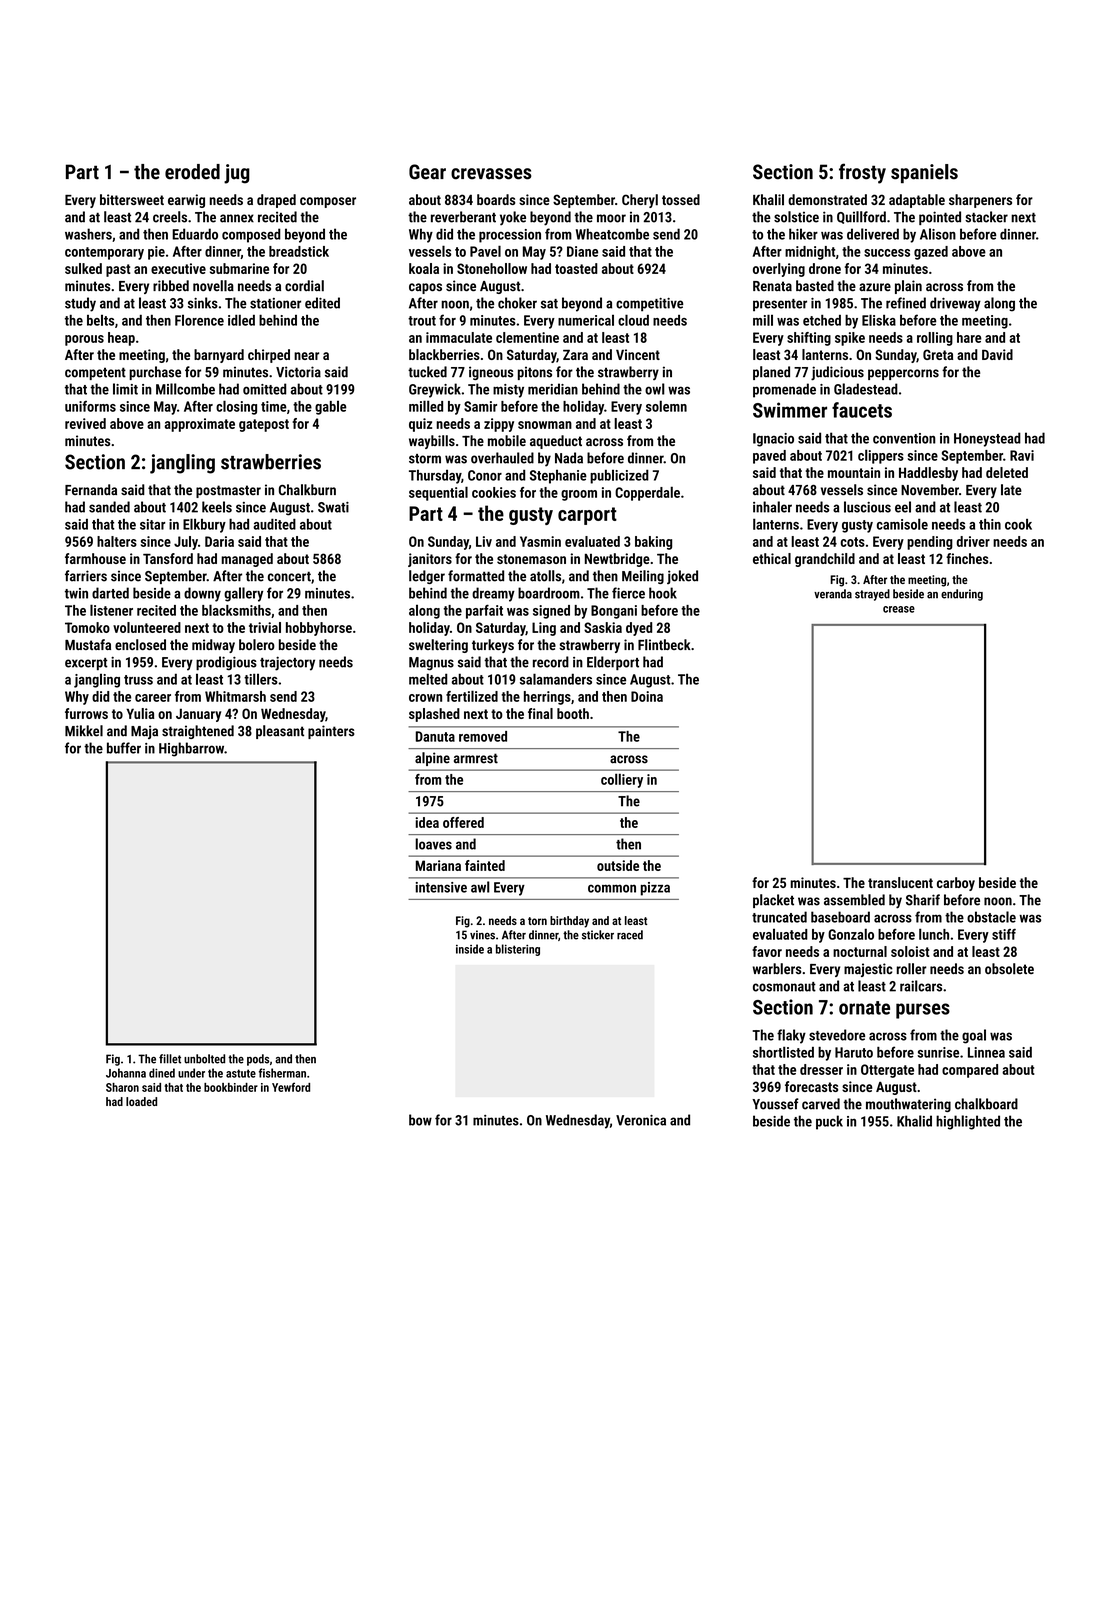 This screenshot has width=1110, height=1607. What do you see at coordinates (84, 731) in the screenshot?
I see `Mikkel` at bounding box center [84, 731].
